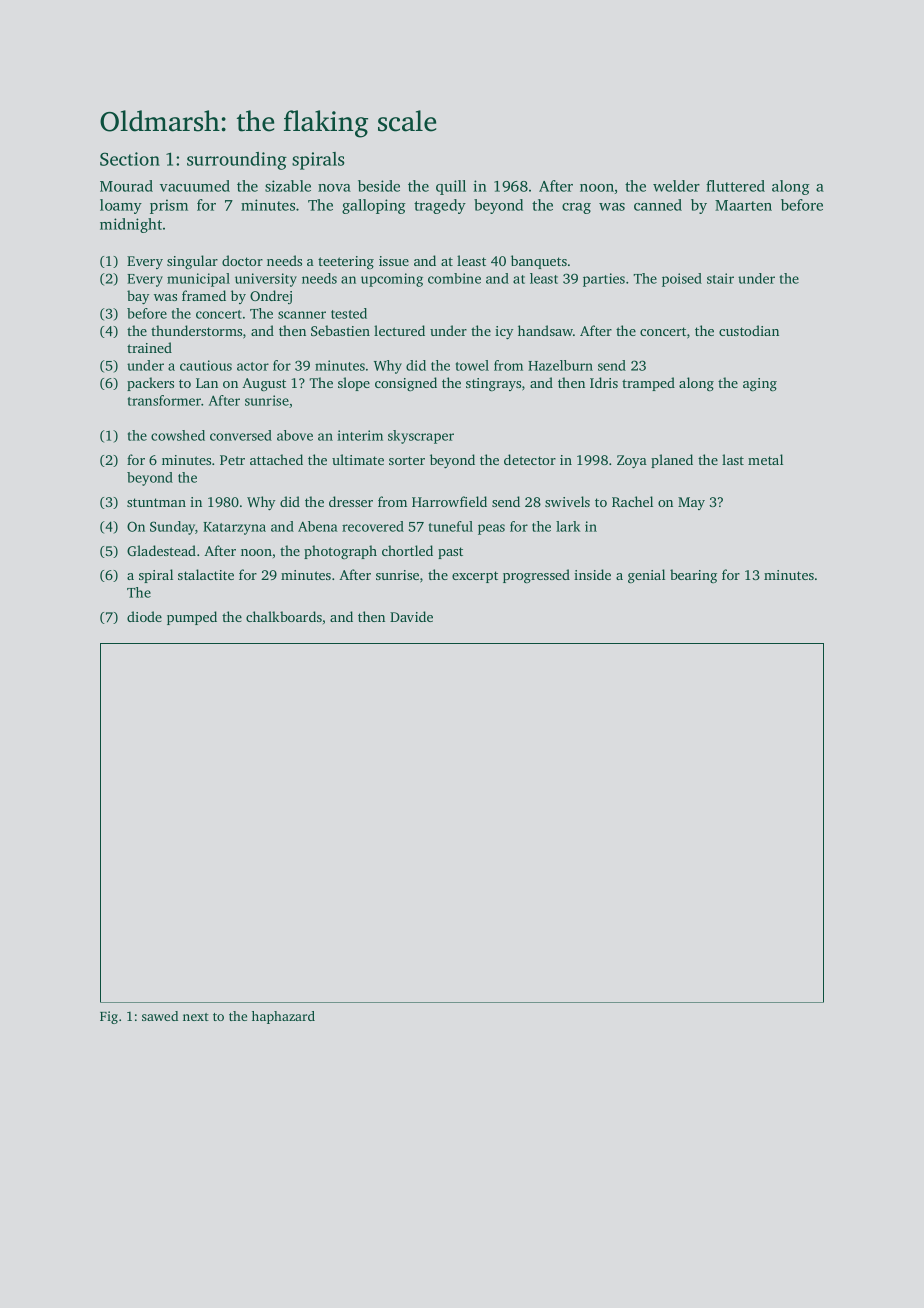 This image has height=1308, width=924. Describe the element at coordinates (407, 550) in the image. I see `chortled` at that location.
